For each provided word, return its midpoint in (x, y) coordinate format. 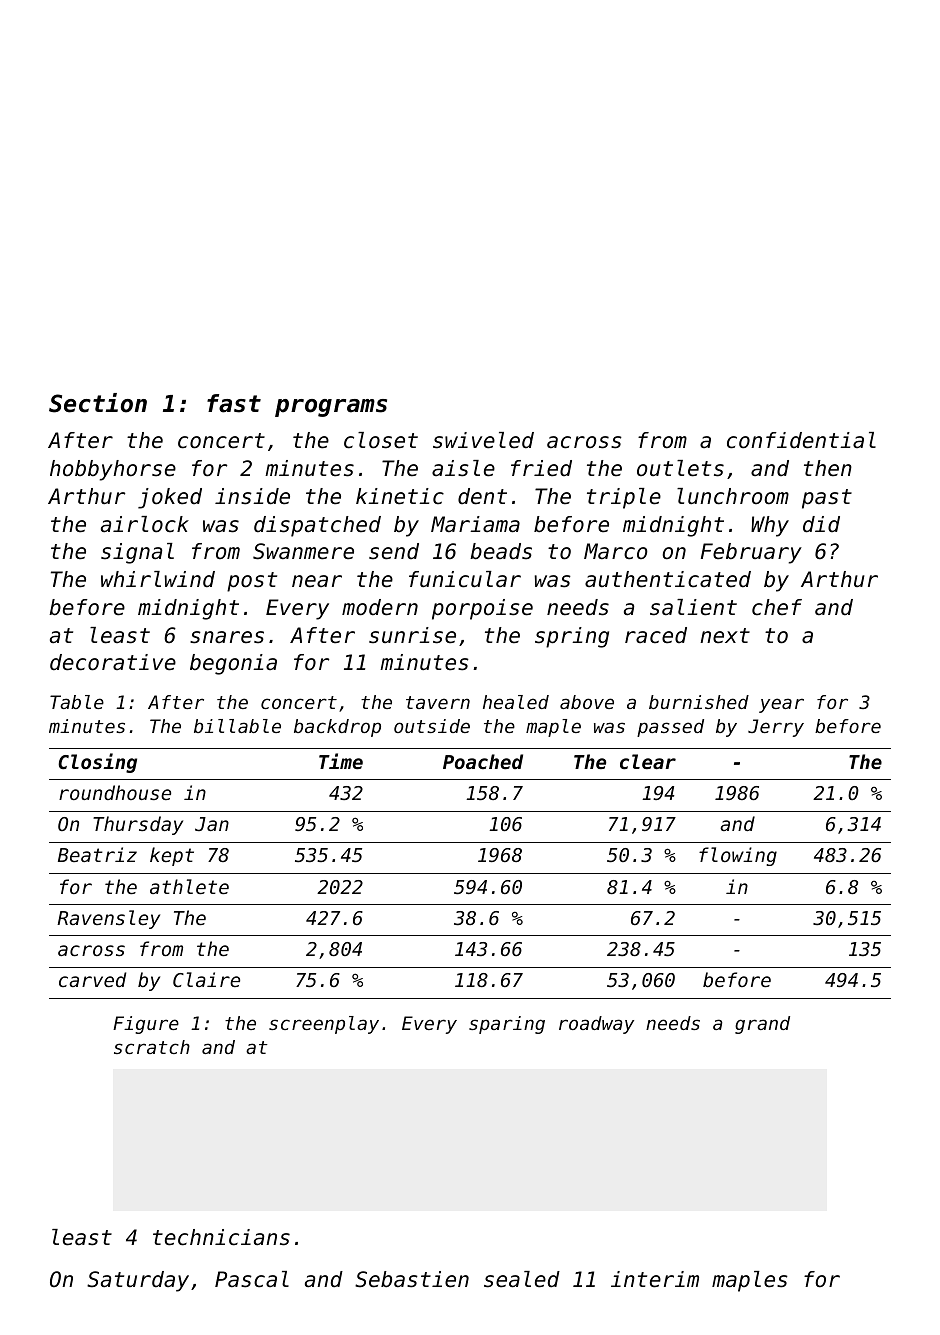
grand (762, 1025)
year (781, 705)
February (751, 553)
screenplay (324, 1025)
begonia (233, 664)
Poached (483, 761)
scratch (152, 1047)
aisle (463, 468)
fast (234, 403)
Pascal (252, 1279)
